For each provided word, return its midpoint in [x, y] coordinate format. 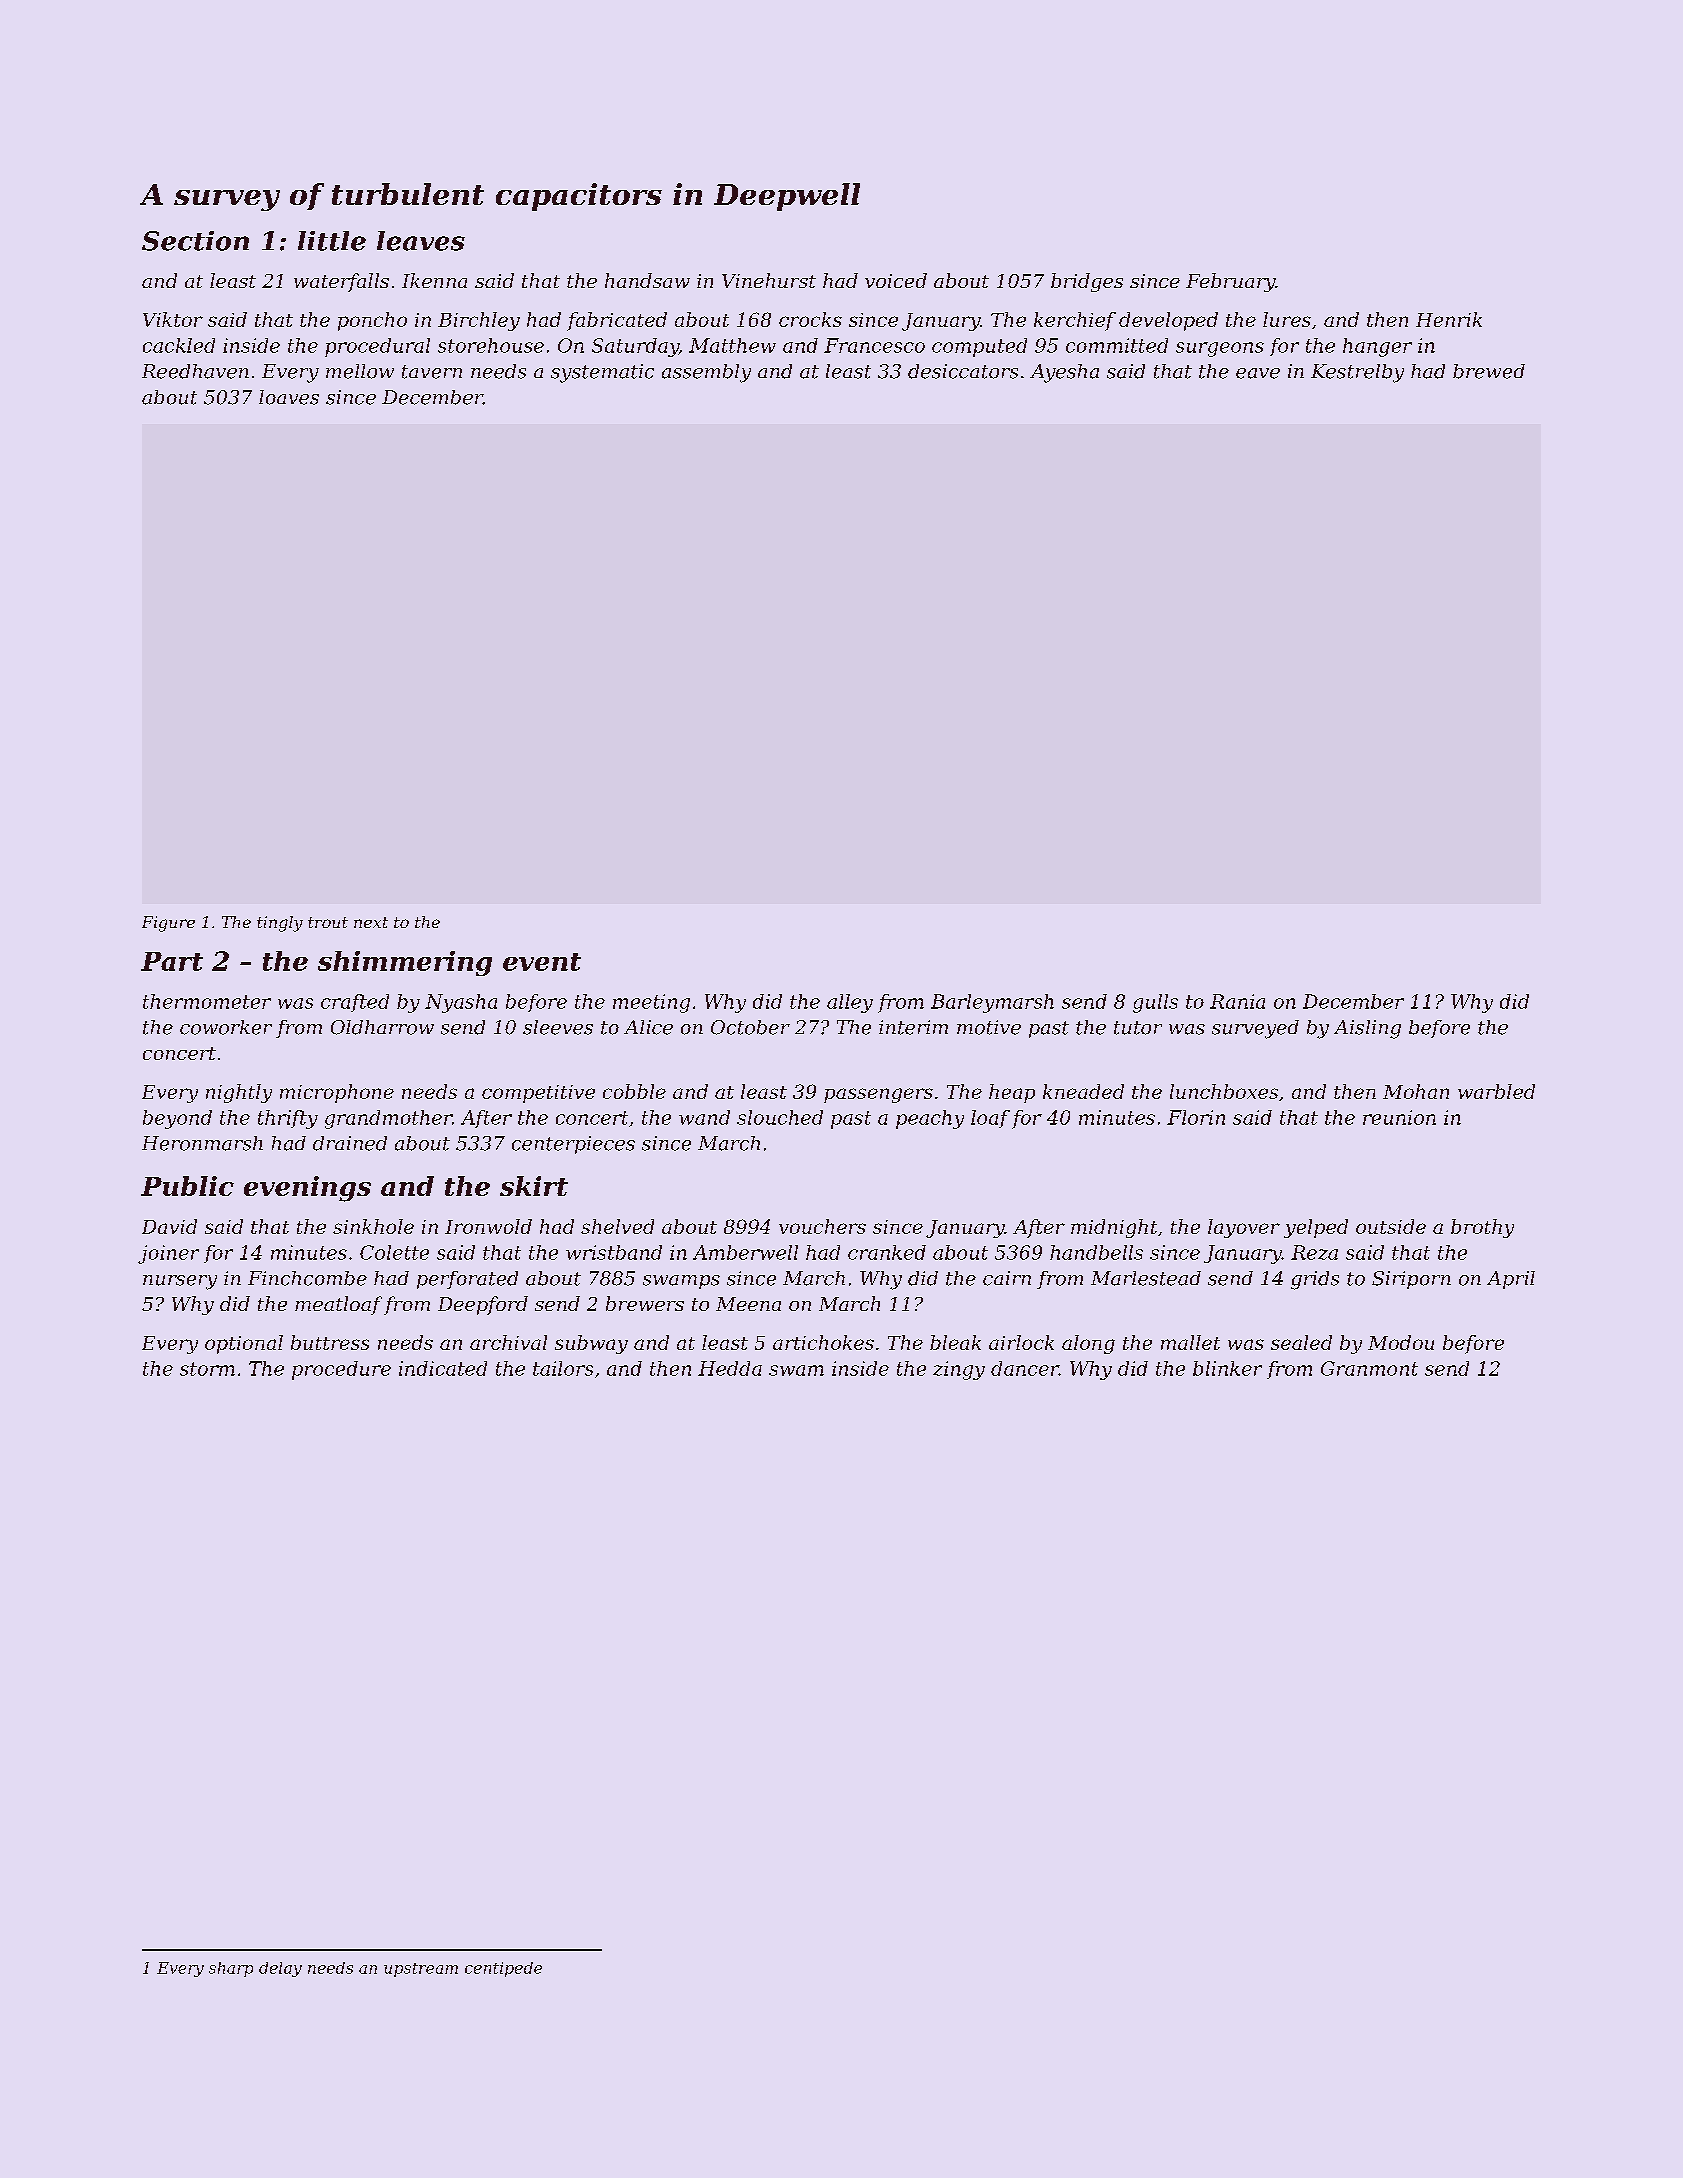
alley [850, 1003]
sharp [231, 1969]
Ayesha [1064, 373]
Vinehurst [769, 280]
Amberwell [745, 1252]
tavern [432, 372]
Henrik [1449, 319]
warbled [1496, 1091]
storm [207, 1369]
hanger [1377, 347]
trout [328, 922]
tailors [563, 1368]
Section [195, 241]
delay [280, 1969]
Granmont [1369, 1368]
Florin [1196, 1117]
